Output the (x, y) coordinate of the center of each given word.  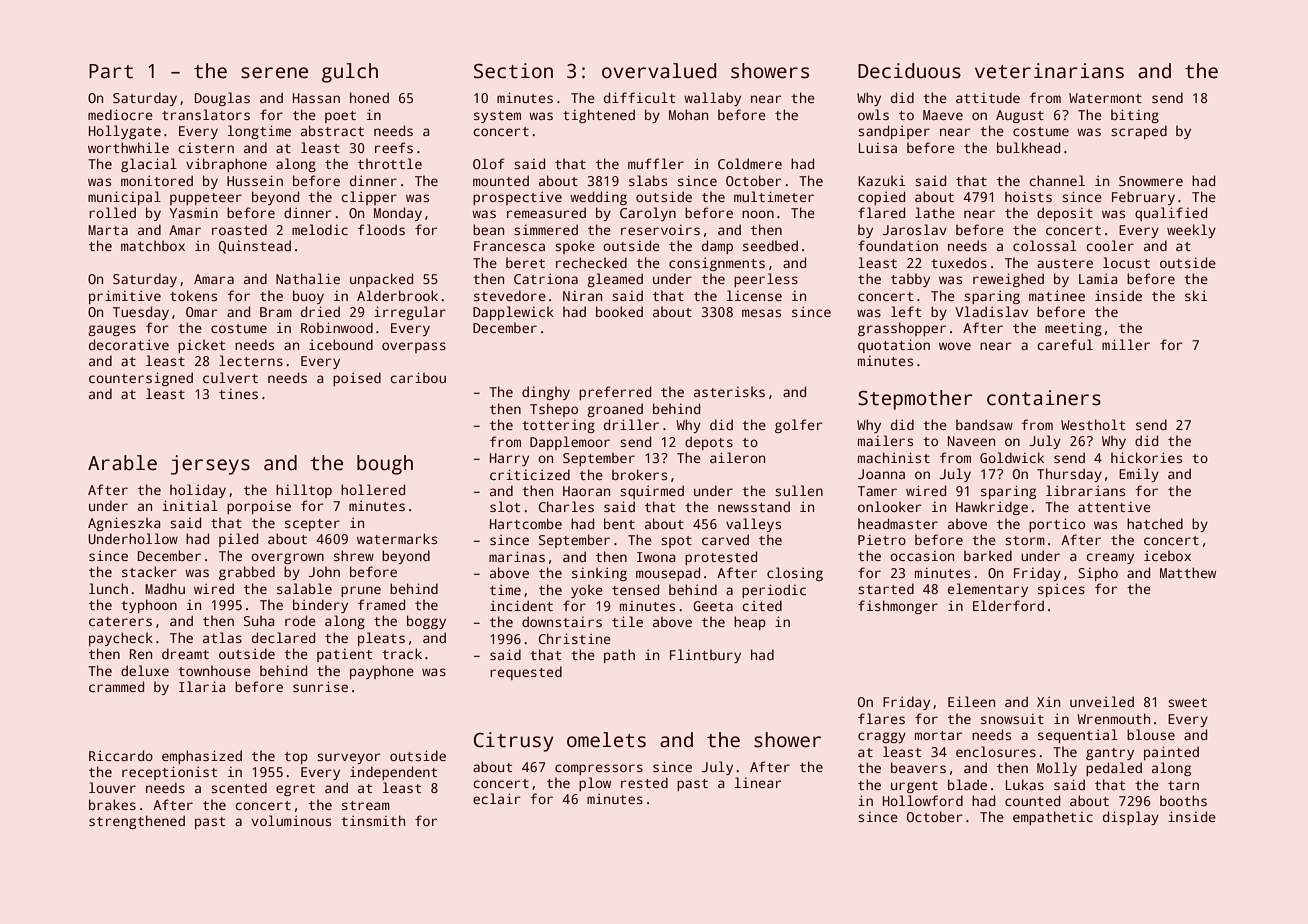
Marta (108, 230)
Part (111, 71)
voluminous (291, 820)
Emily (1139, 475)
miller (1126, 344)
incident (521, 605)
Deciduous (909, 71)
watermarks (397, 538)
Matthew (1188, 572)
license (754, 295)
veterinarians (1049, 71)
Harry (509, 459)
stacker (149, 571)
